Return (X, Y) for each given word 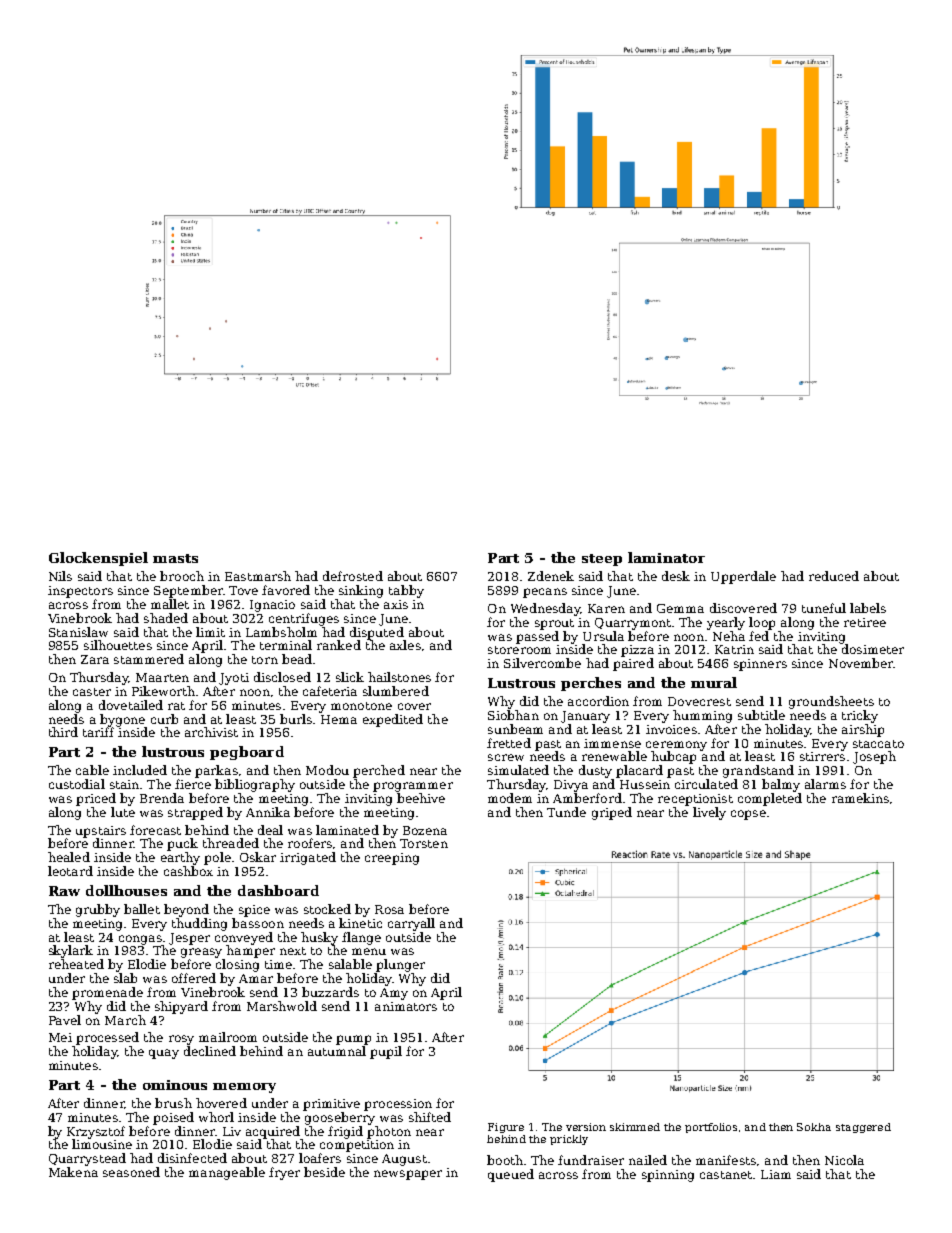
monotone (361, 706)
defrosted (353, 576)
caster (92, 692)
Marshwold (282, 1006)
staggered (863, 1128)
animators (406, 1006)
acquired (273, 1132)
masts (175, 558)
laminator (666, 557)
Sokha (814, 1127)
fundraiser (591, 1160)
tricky (860, 716)
